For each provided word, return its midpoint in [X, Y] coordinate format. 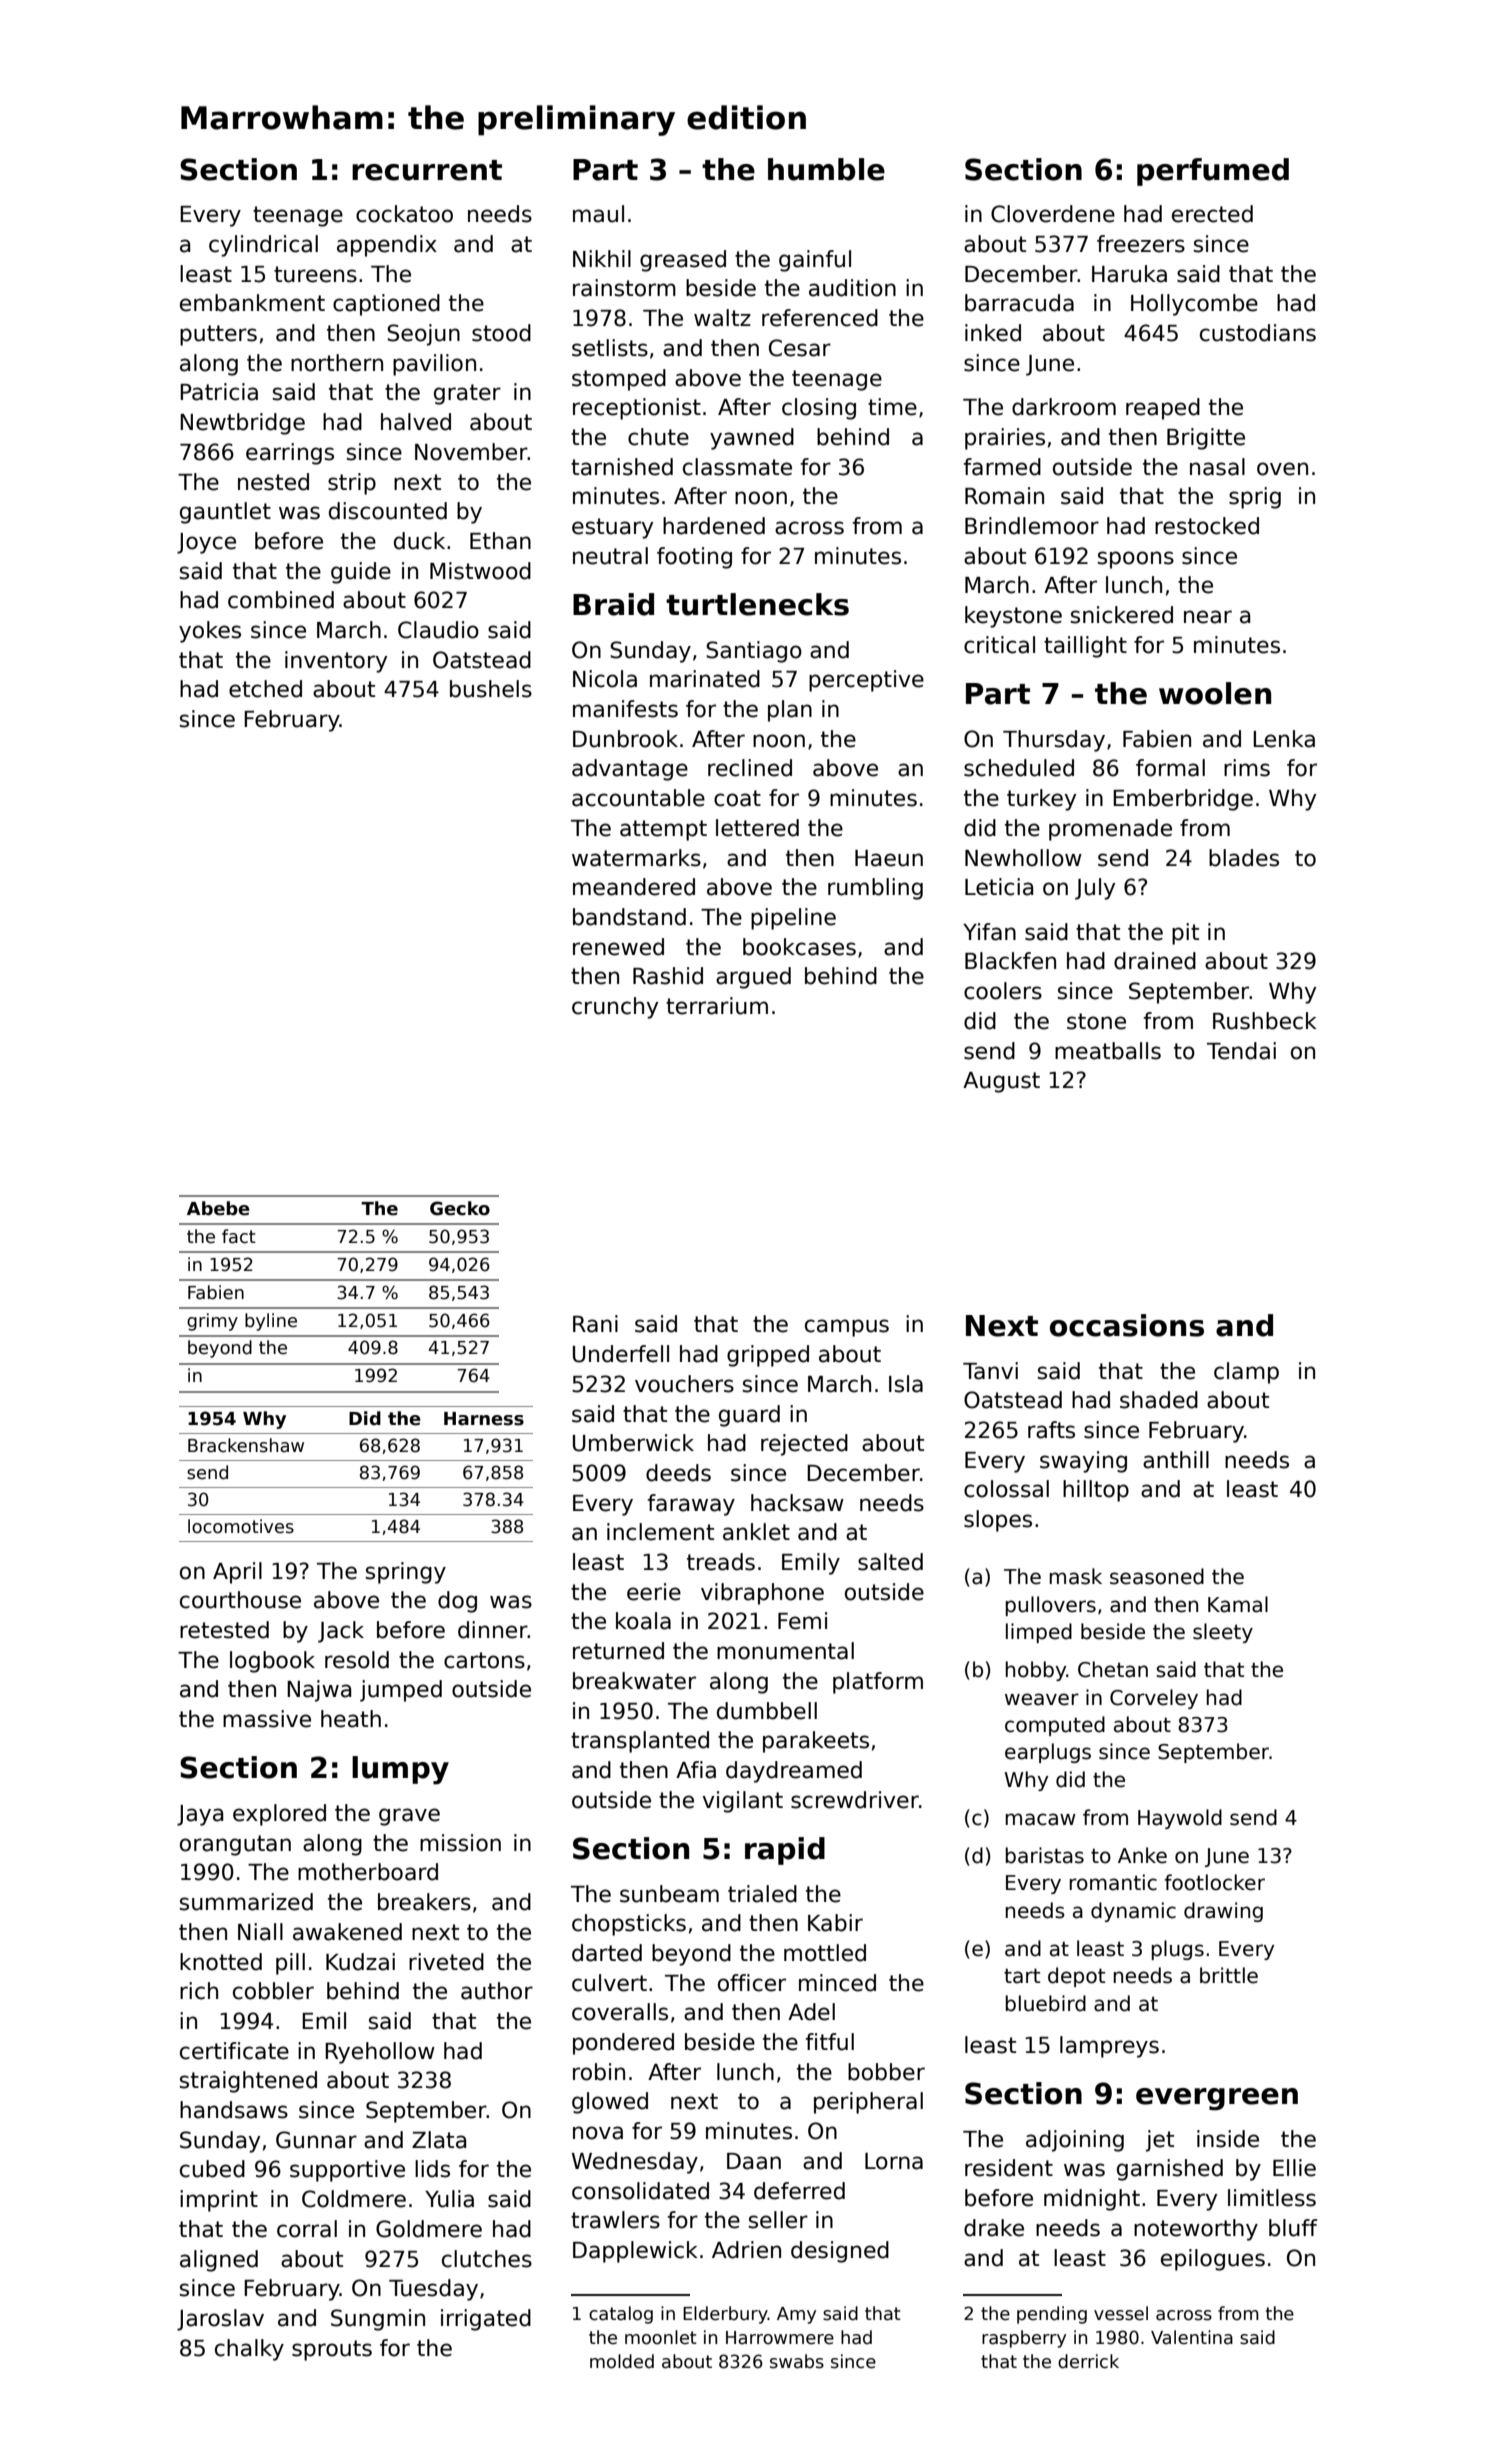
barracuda [1019, 303]
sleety [1223, 1633]
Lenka [1284, 739]
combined [281, 600]
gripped [768, 1356]
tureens [315, 274]
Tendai [1241, 1051]
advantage [630, 770]
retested [224, 1630]
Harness [484, 1419]
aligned [219, 2261]
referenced [820, 318]
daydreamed [794, 1772]
